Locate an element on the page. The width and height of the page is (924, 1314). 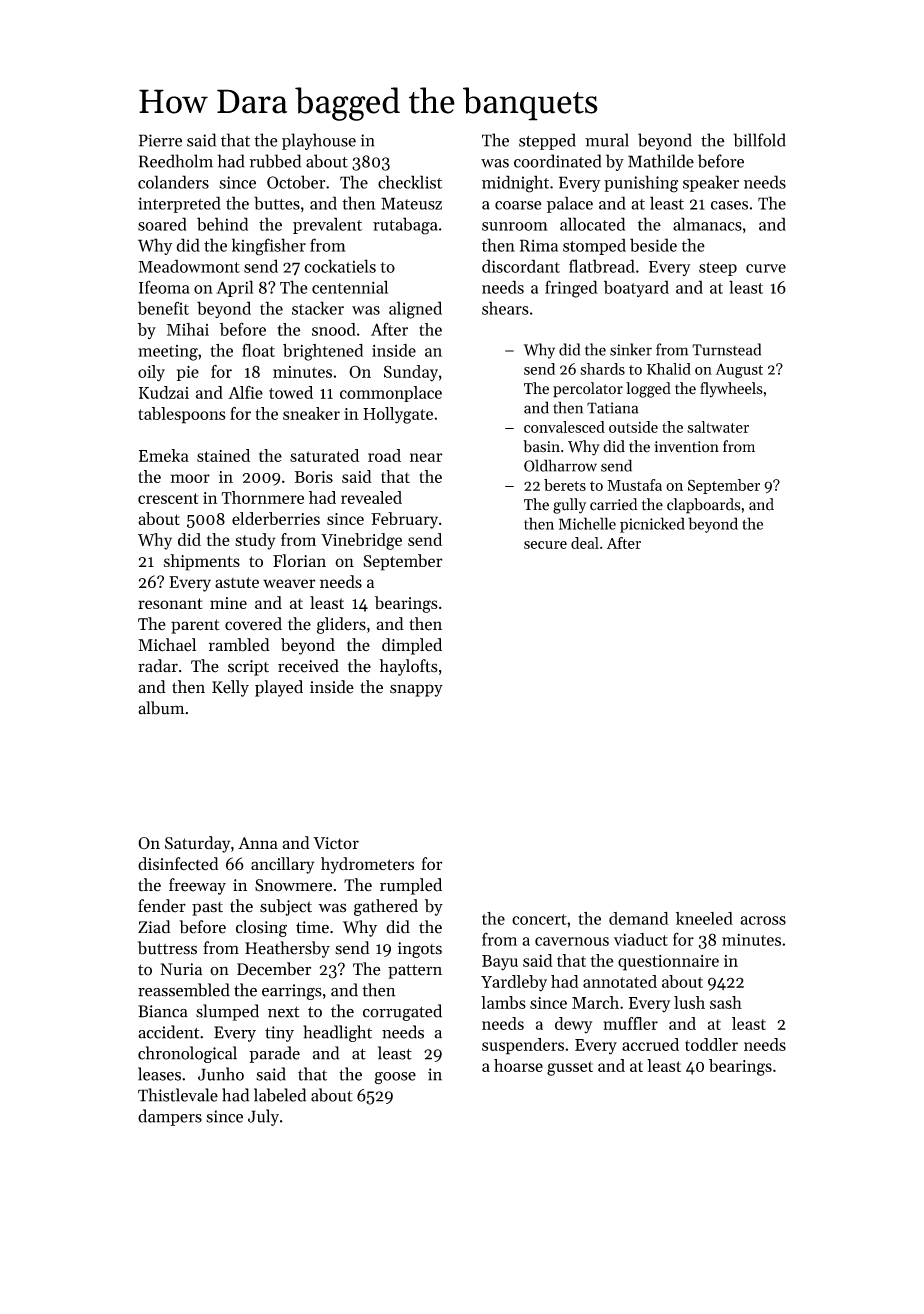
Florian is located at coordinates (299, 560).
